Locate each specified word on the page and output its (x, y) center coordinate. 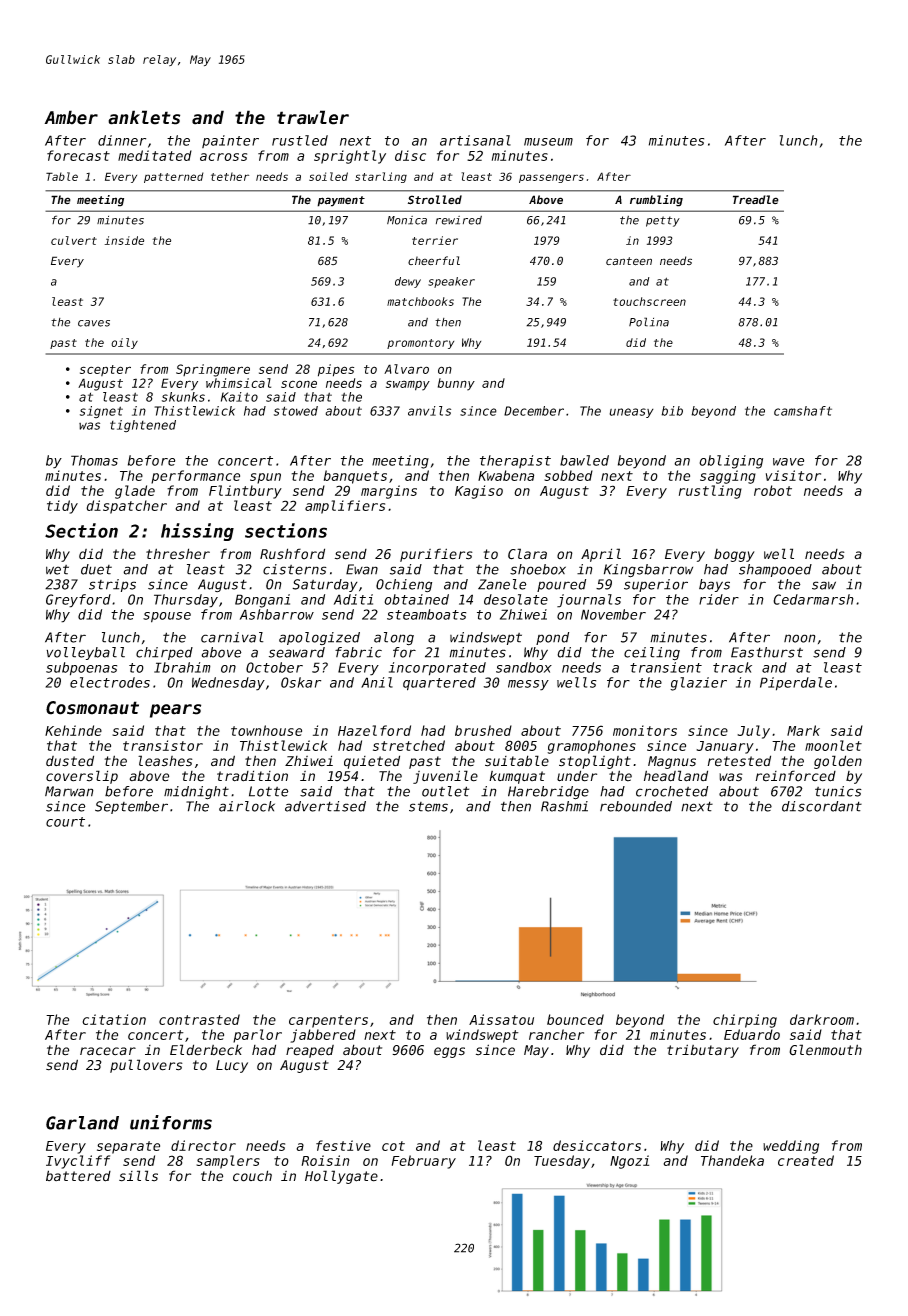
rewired (459, 220)
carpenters (328, 1021)
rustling (710, 492)
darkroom (822, 1019)
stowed (296, 411)
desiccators (597, 1145)
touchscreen (649, 301)
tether (230, 176)
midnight (196, 793)
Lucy (232, 1066)
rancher (556, 1034)
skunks (183, 397)
